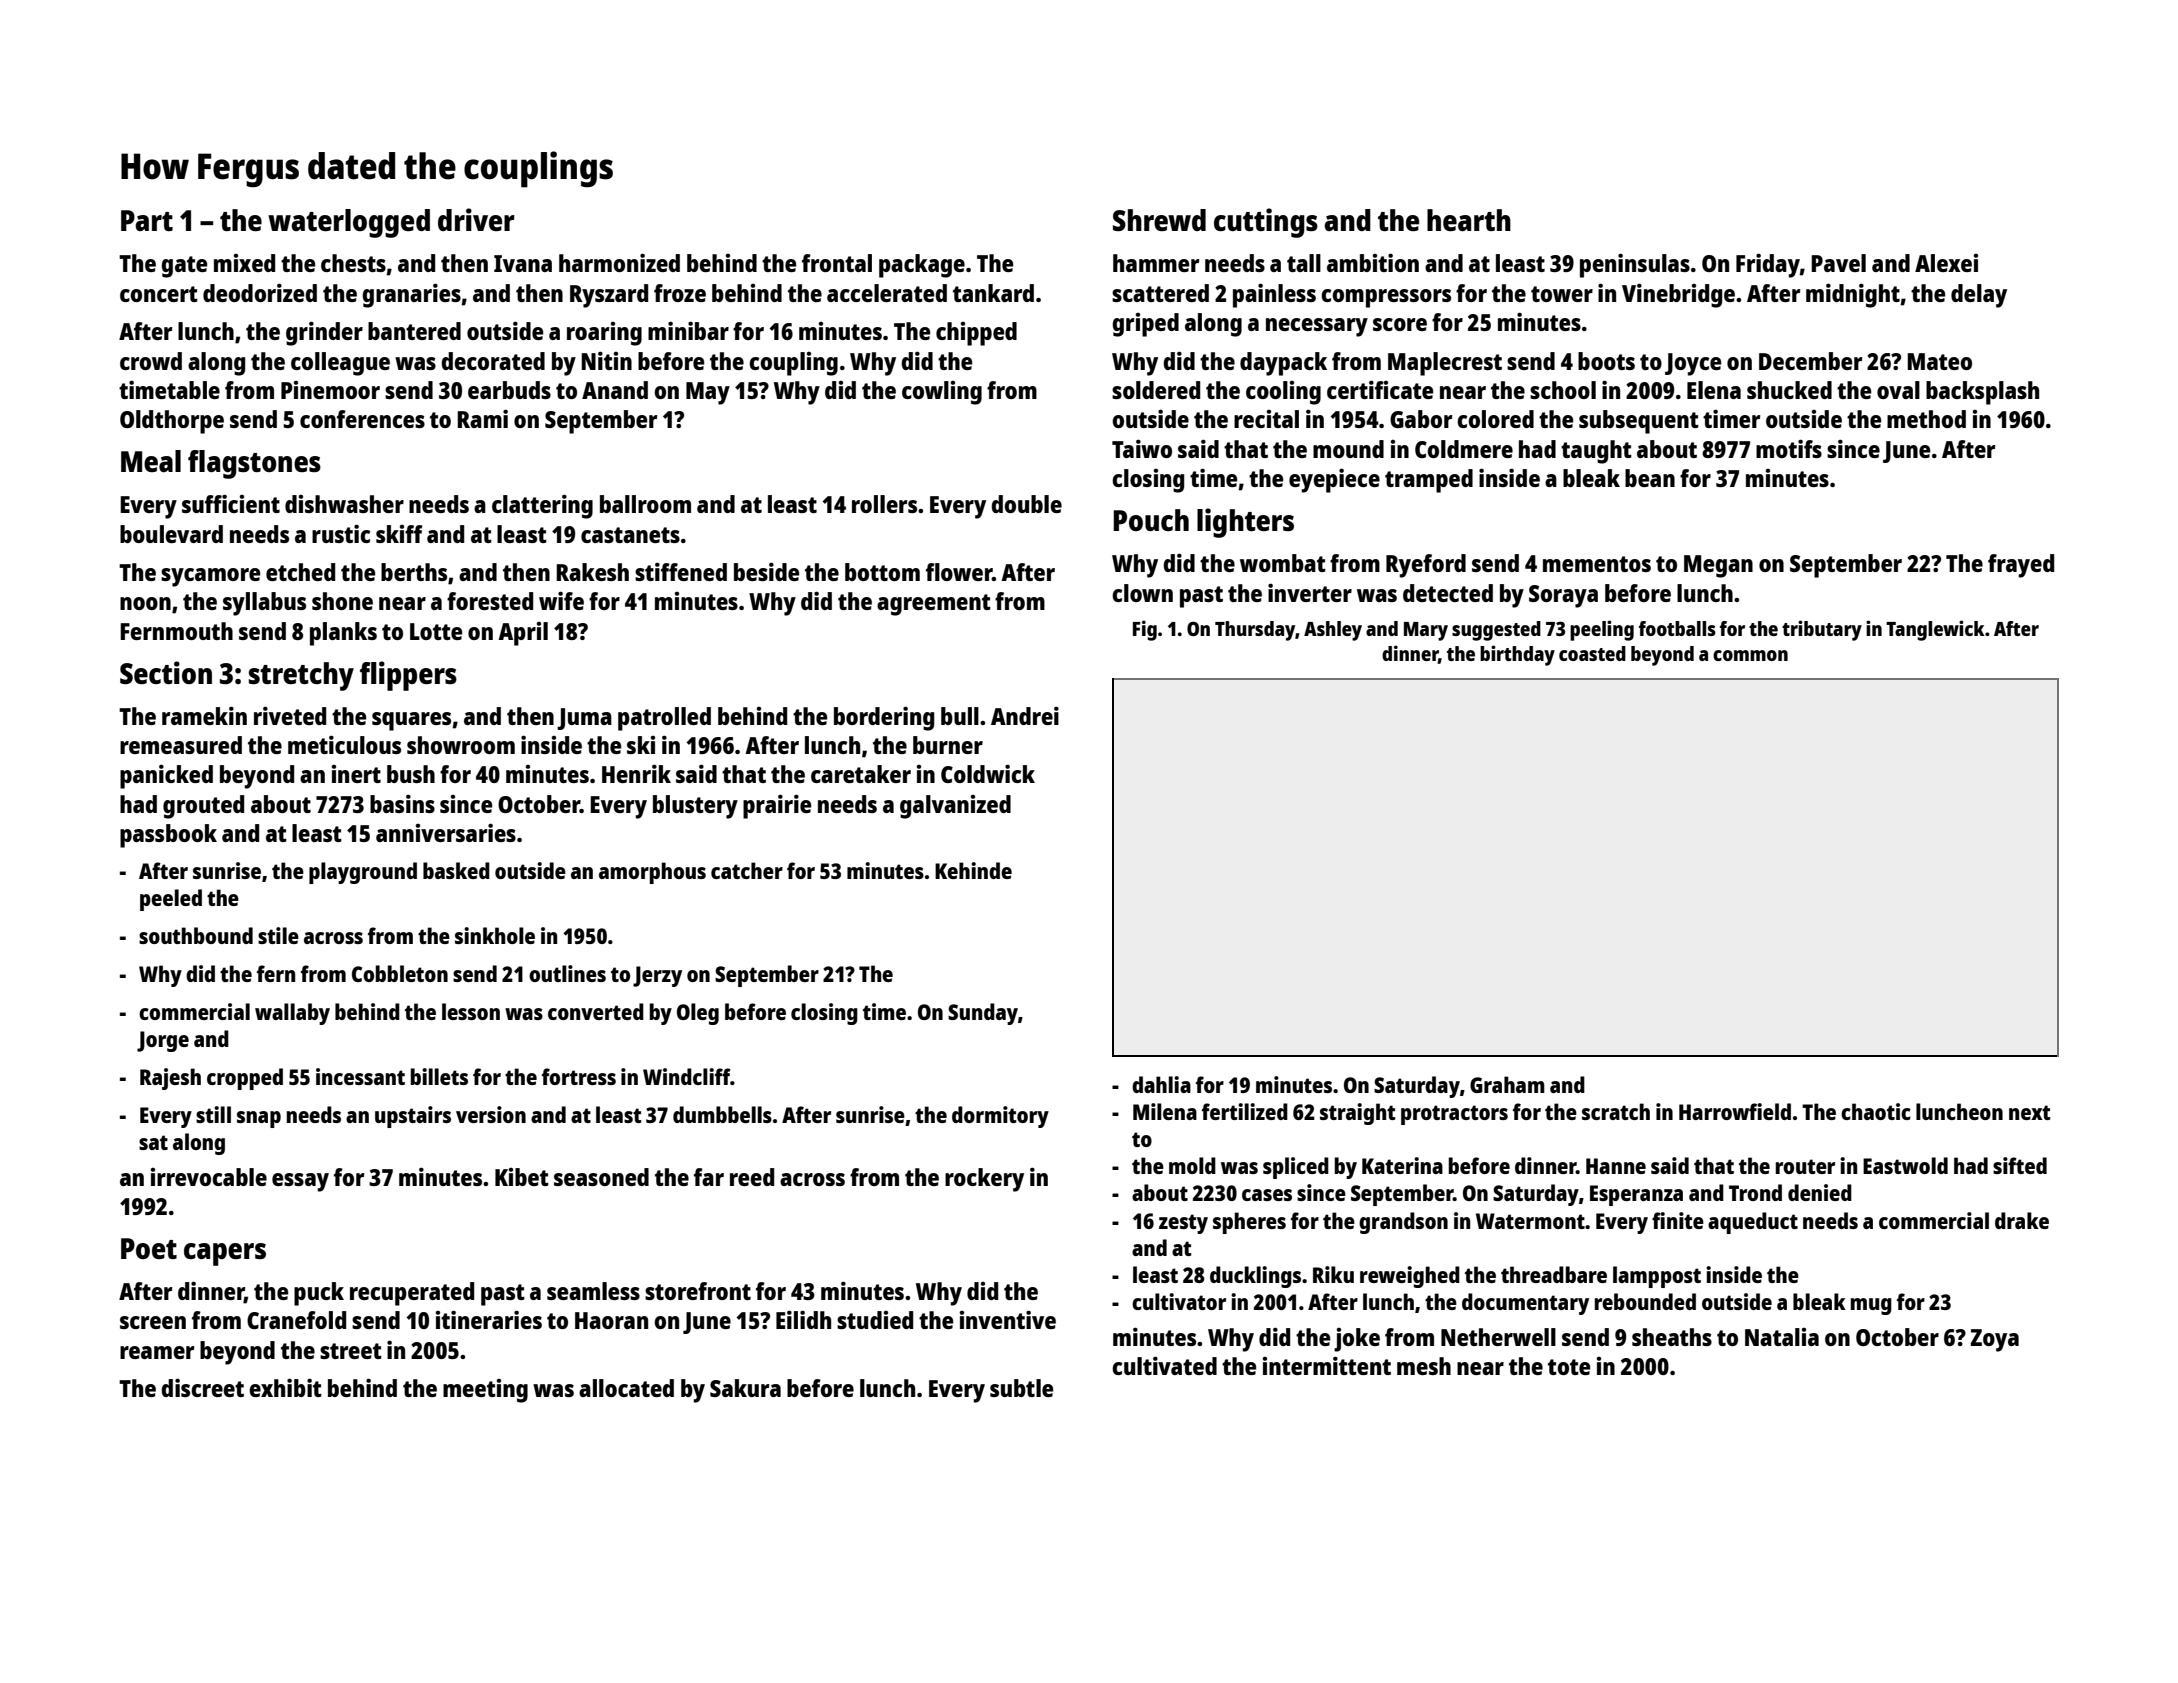 The width and height of the image is (2178, 1683). What do you see at coordinates (1159, 220) in the image?
I see `Shrewd` at bounding box center [1159, 220].
